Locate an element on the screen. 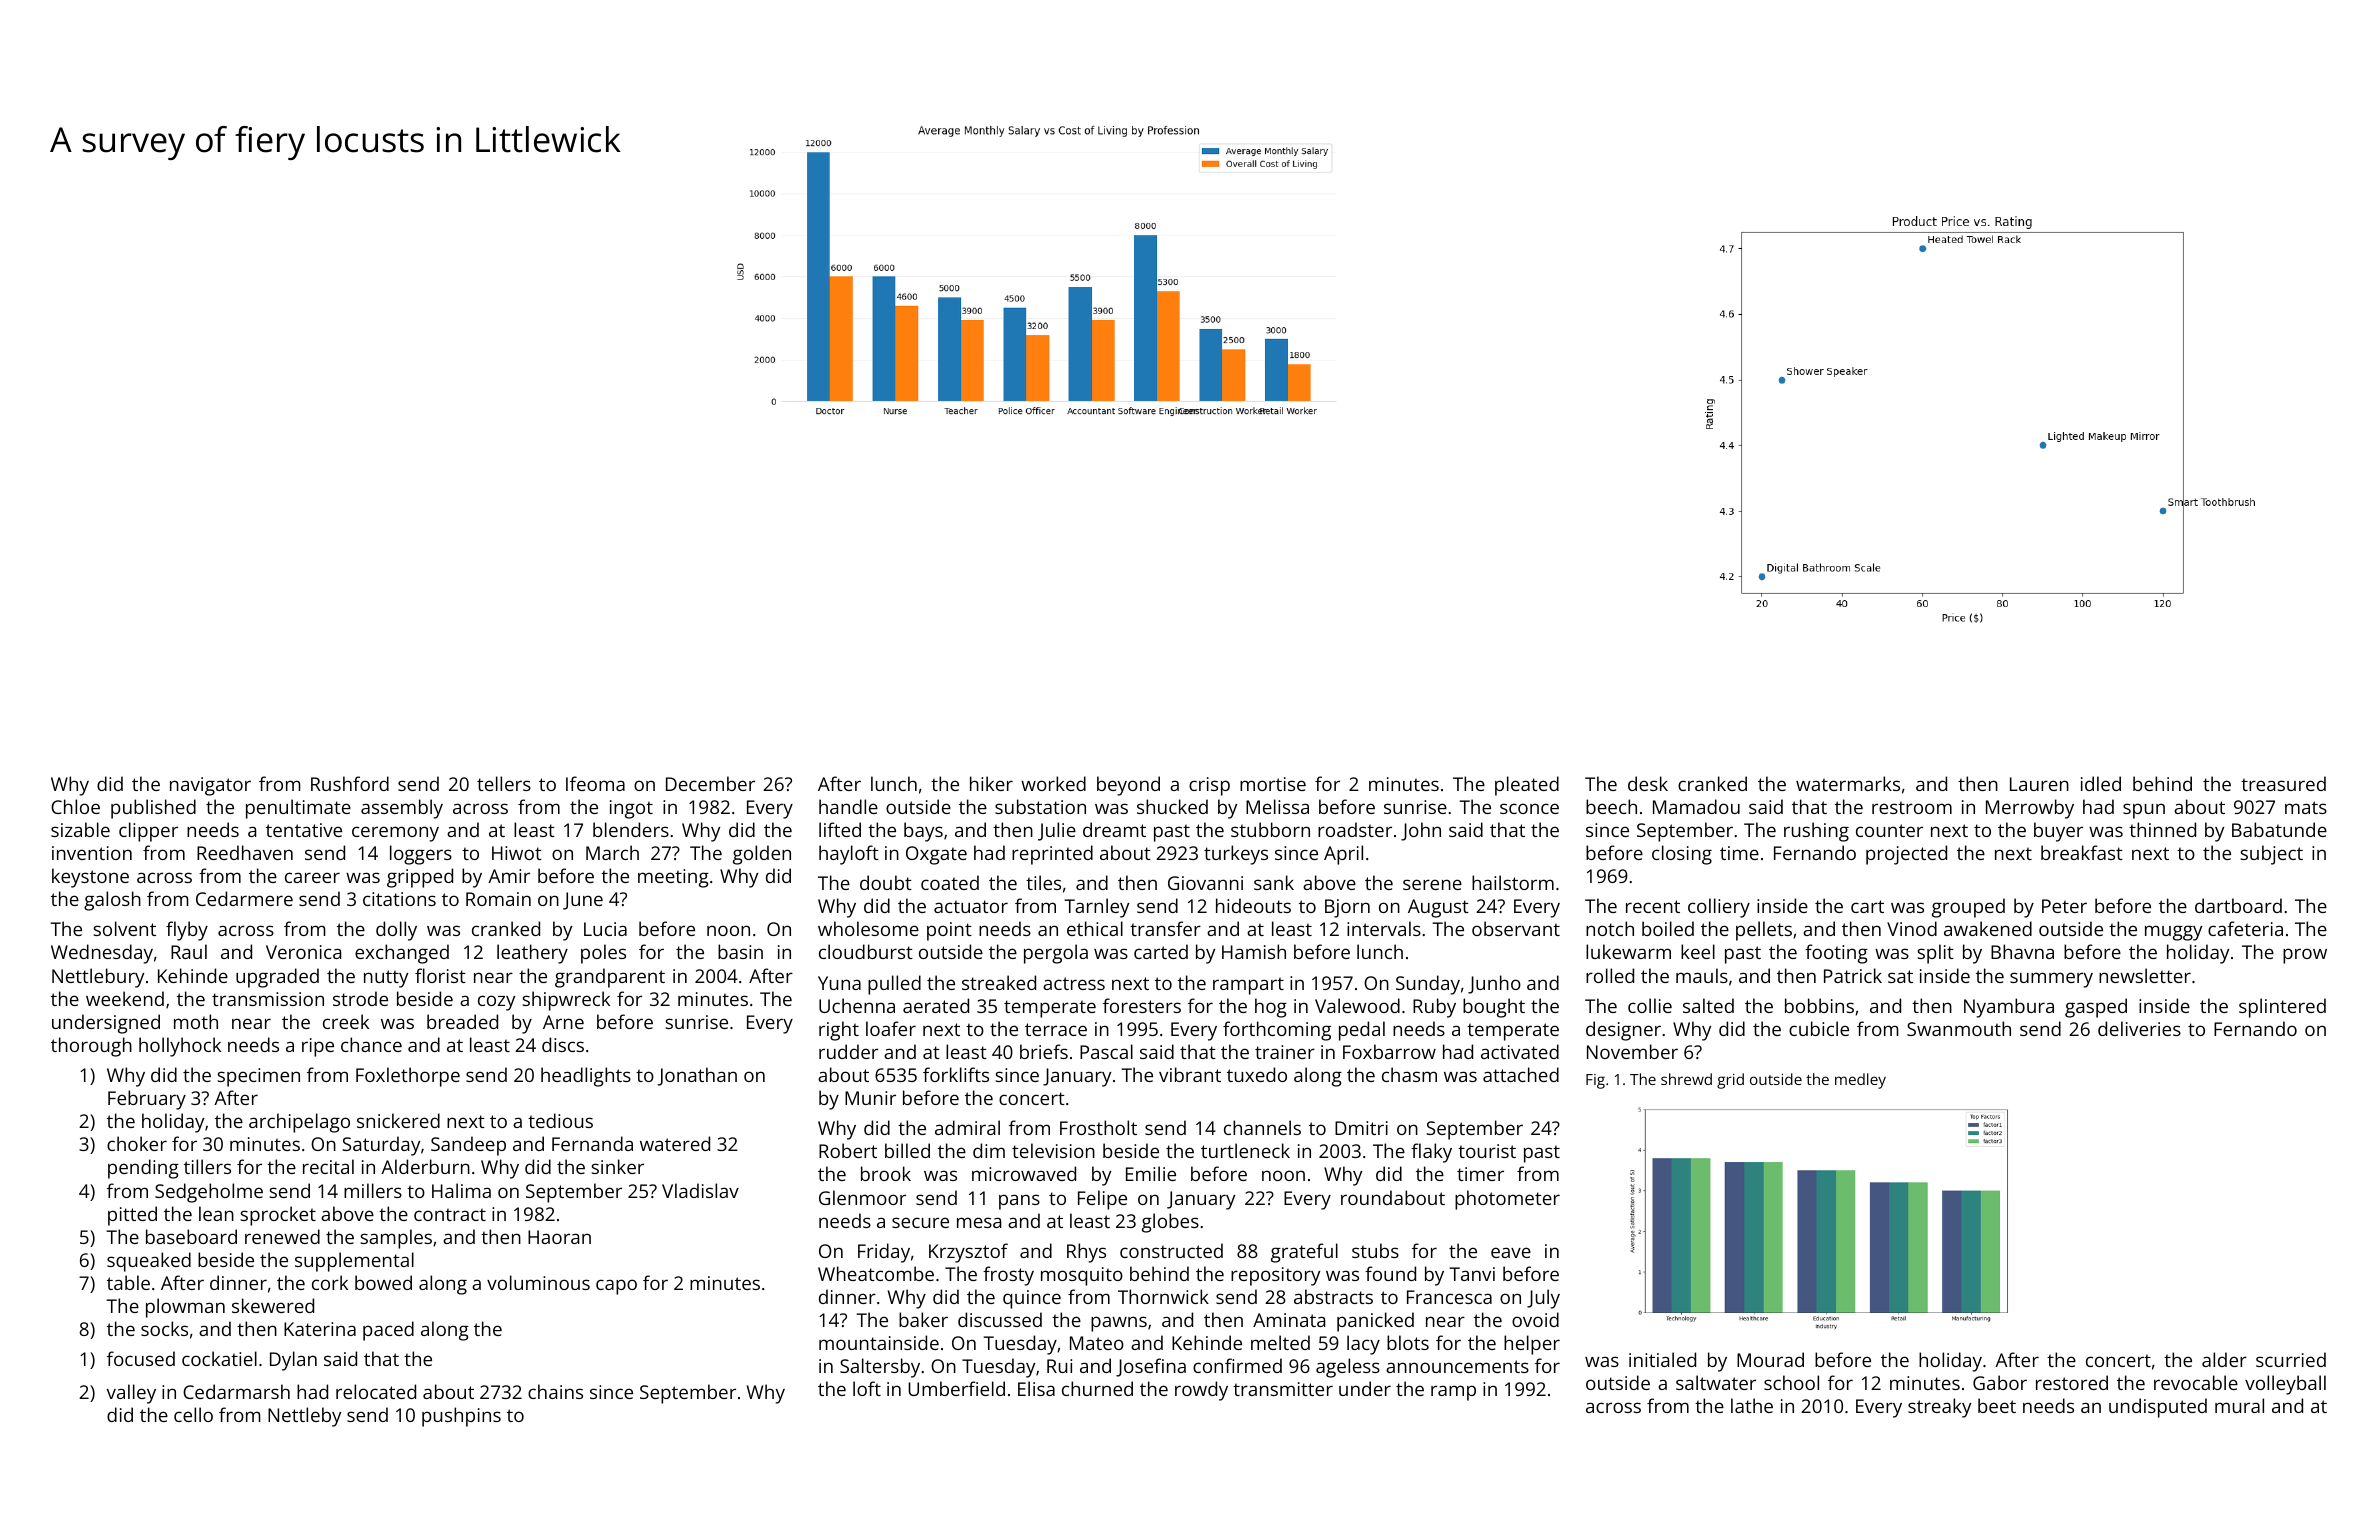  loggers is located at coordinates (421, 855).
